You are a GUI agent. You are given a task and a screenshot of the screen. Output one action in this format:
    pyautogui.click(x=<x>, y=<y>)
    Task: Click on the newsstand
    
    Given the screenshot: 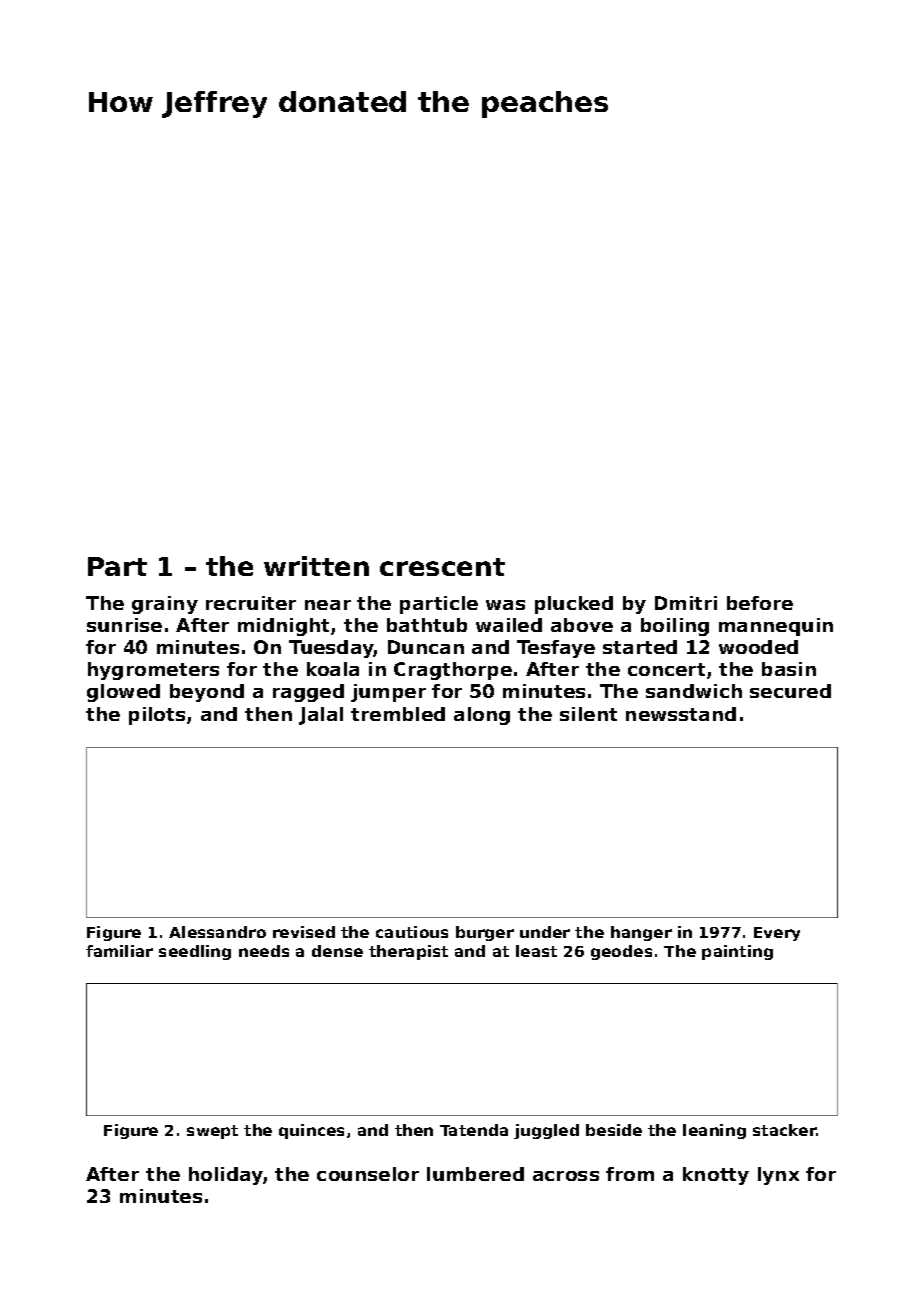 What is the action you would take?
    pyautogui.click(x=681, y=714)
